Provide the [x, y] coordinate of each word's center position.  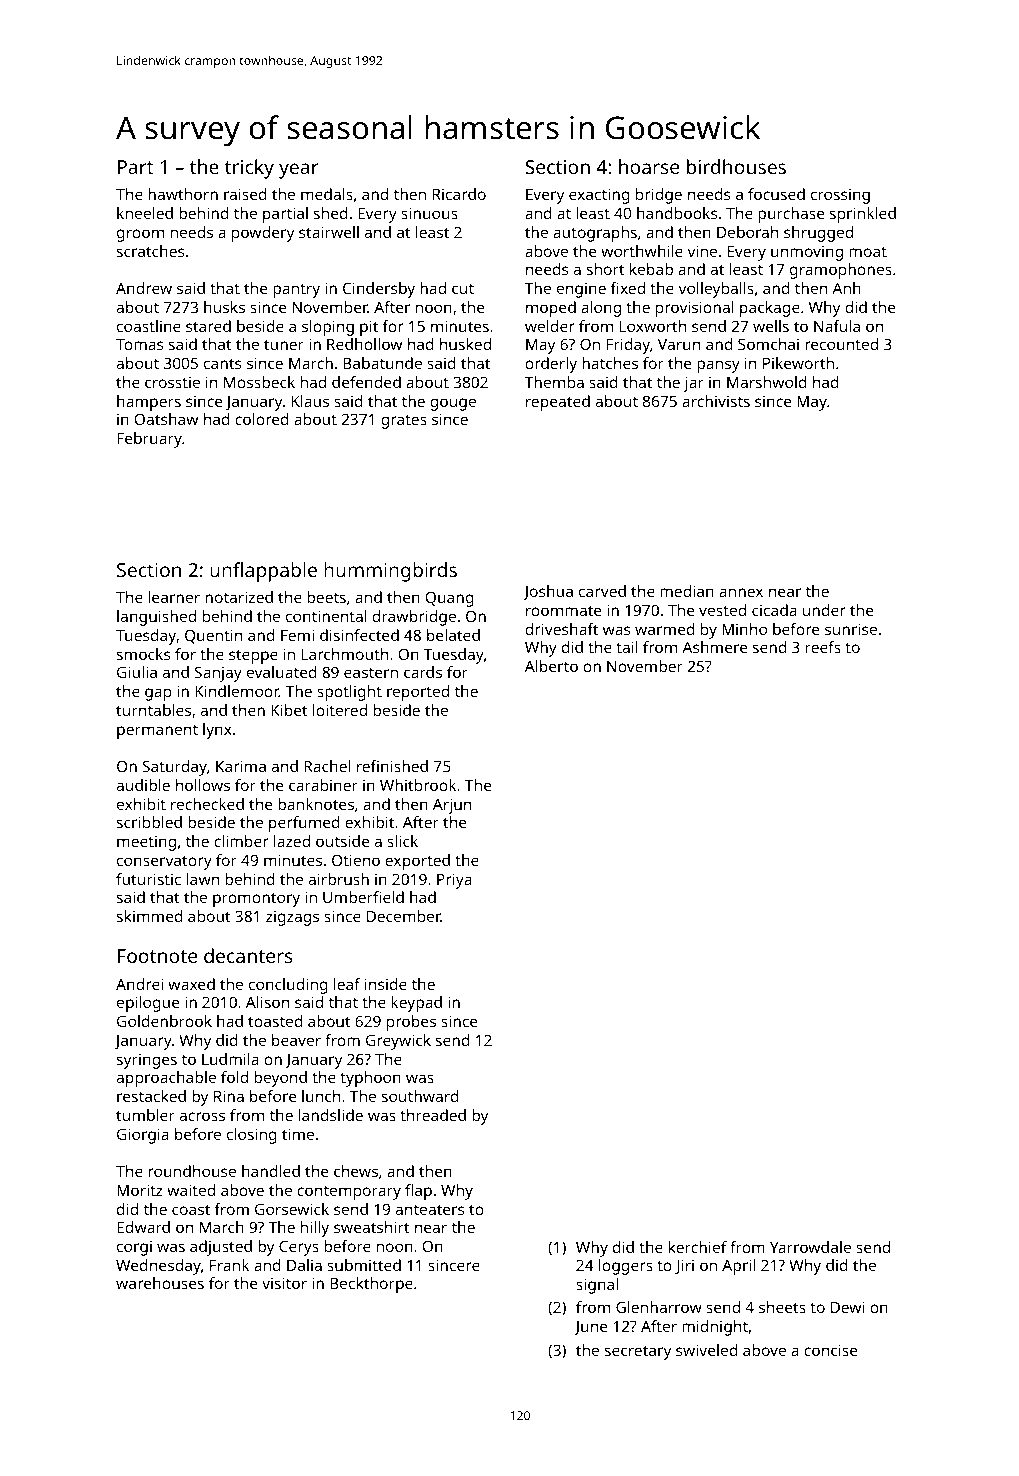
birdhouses [736, 166]
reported [418, 693]
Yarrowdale [810, 1247]
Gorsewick [292, 1209]
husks [224, 307]
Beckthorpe [371, 1285]
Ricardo [459, 194]
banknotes [316, 804]
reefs [823, 647]
